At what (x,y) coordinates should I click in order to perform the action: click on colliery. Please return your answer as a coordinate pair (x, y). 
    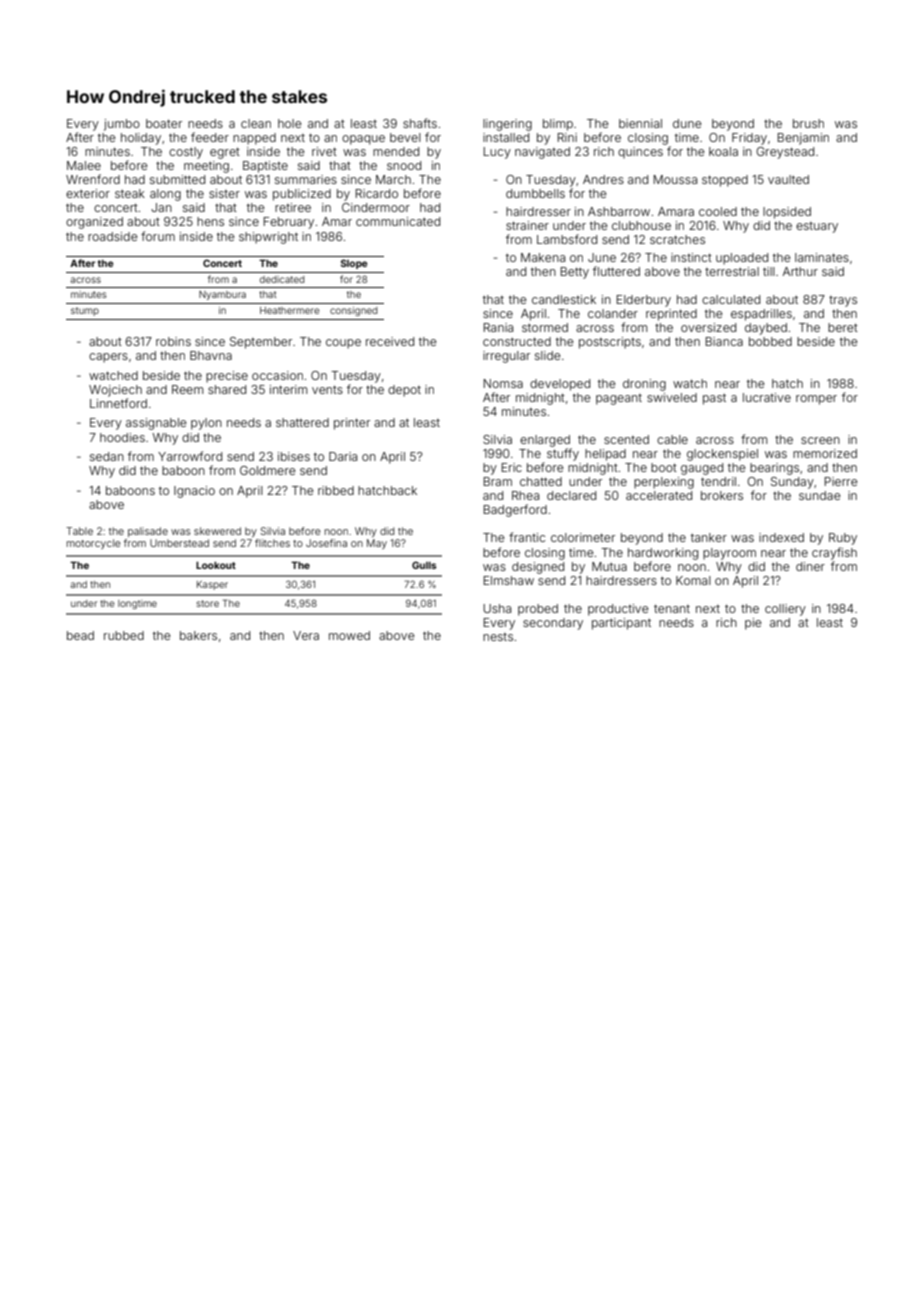
    Looking at the image, I should click on (785, 610).
